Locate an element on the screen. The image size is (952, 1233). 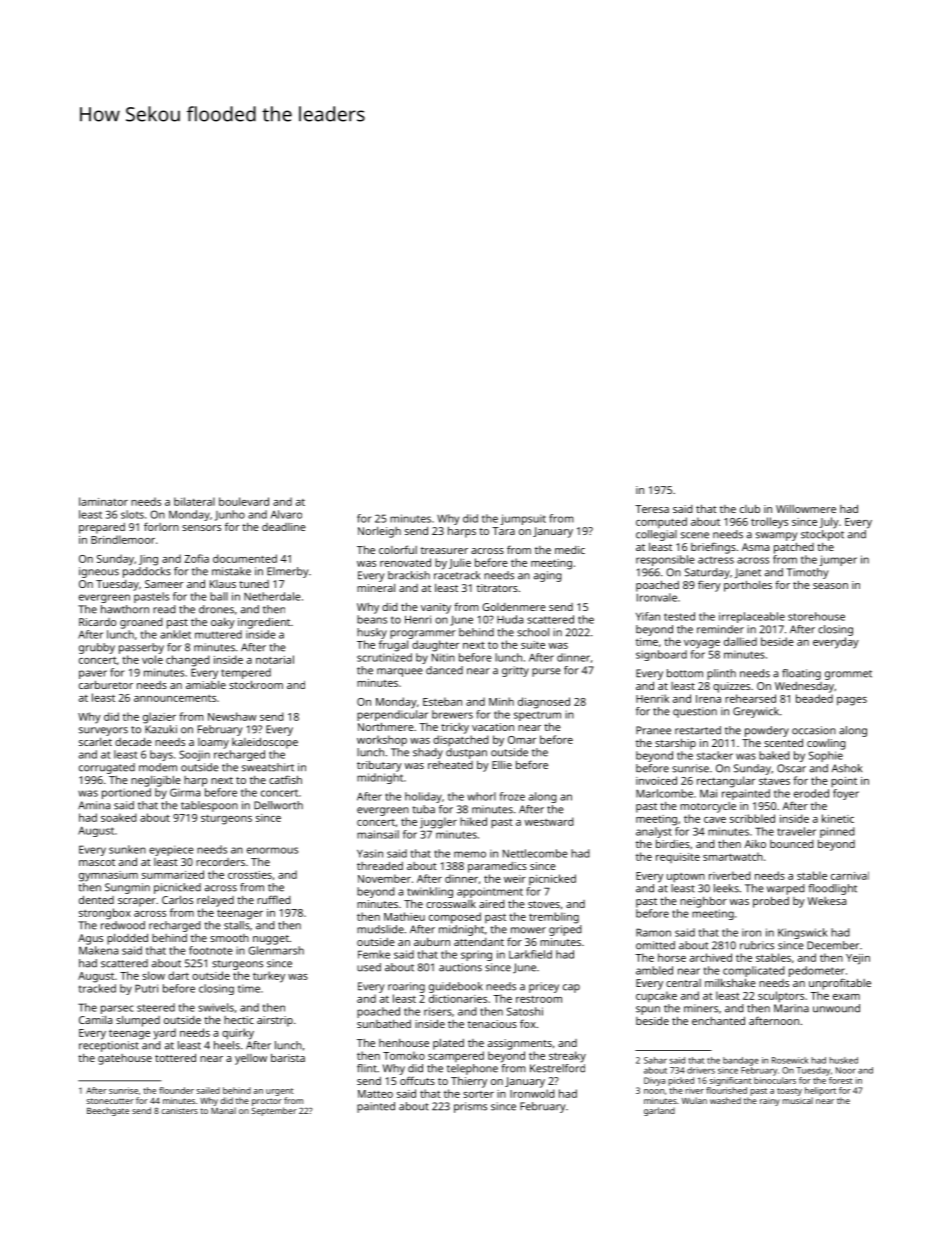
vole is located at coordinates (152, 659).
